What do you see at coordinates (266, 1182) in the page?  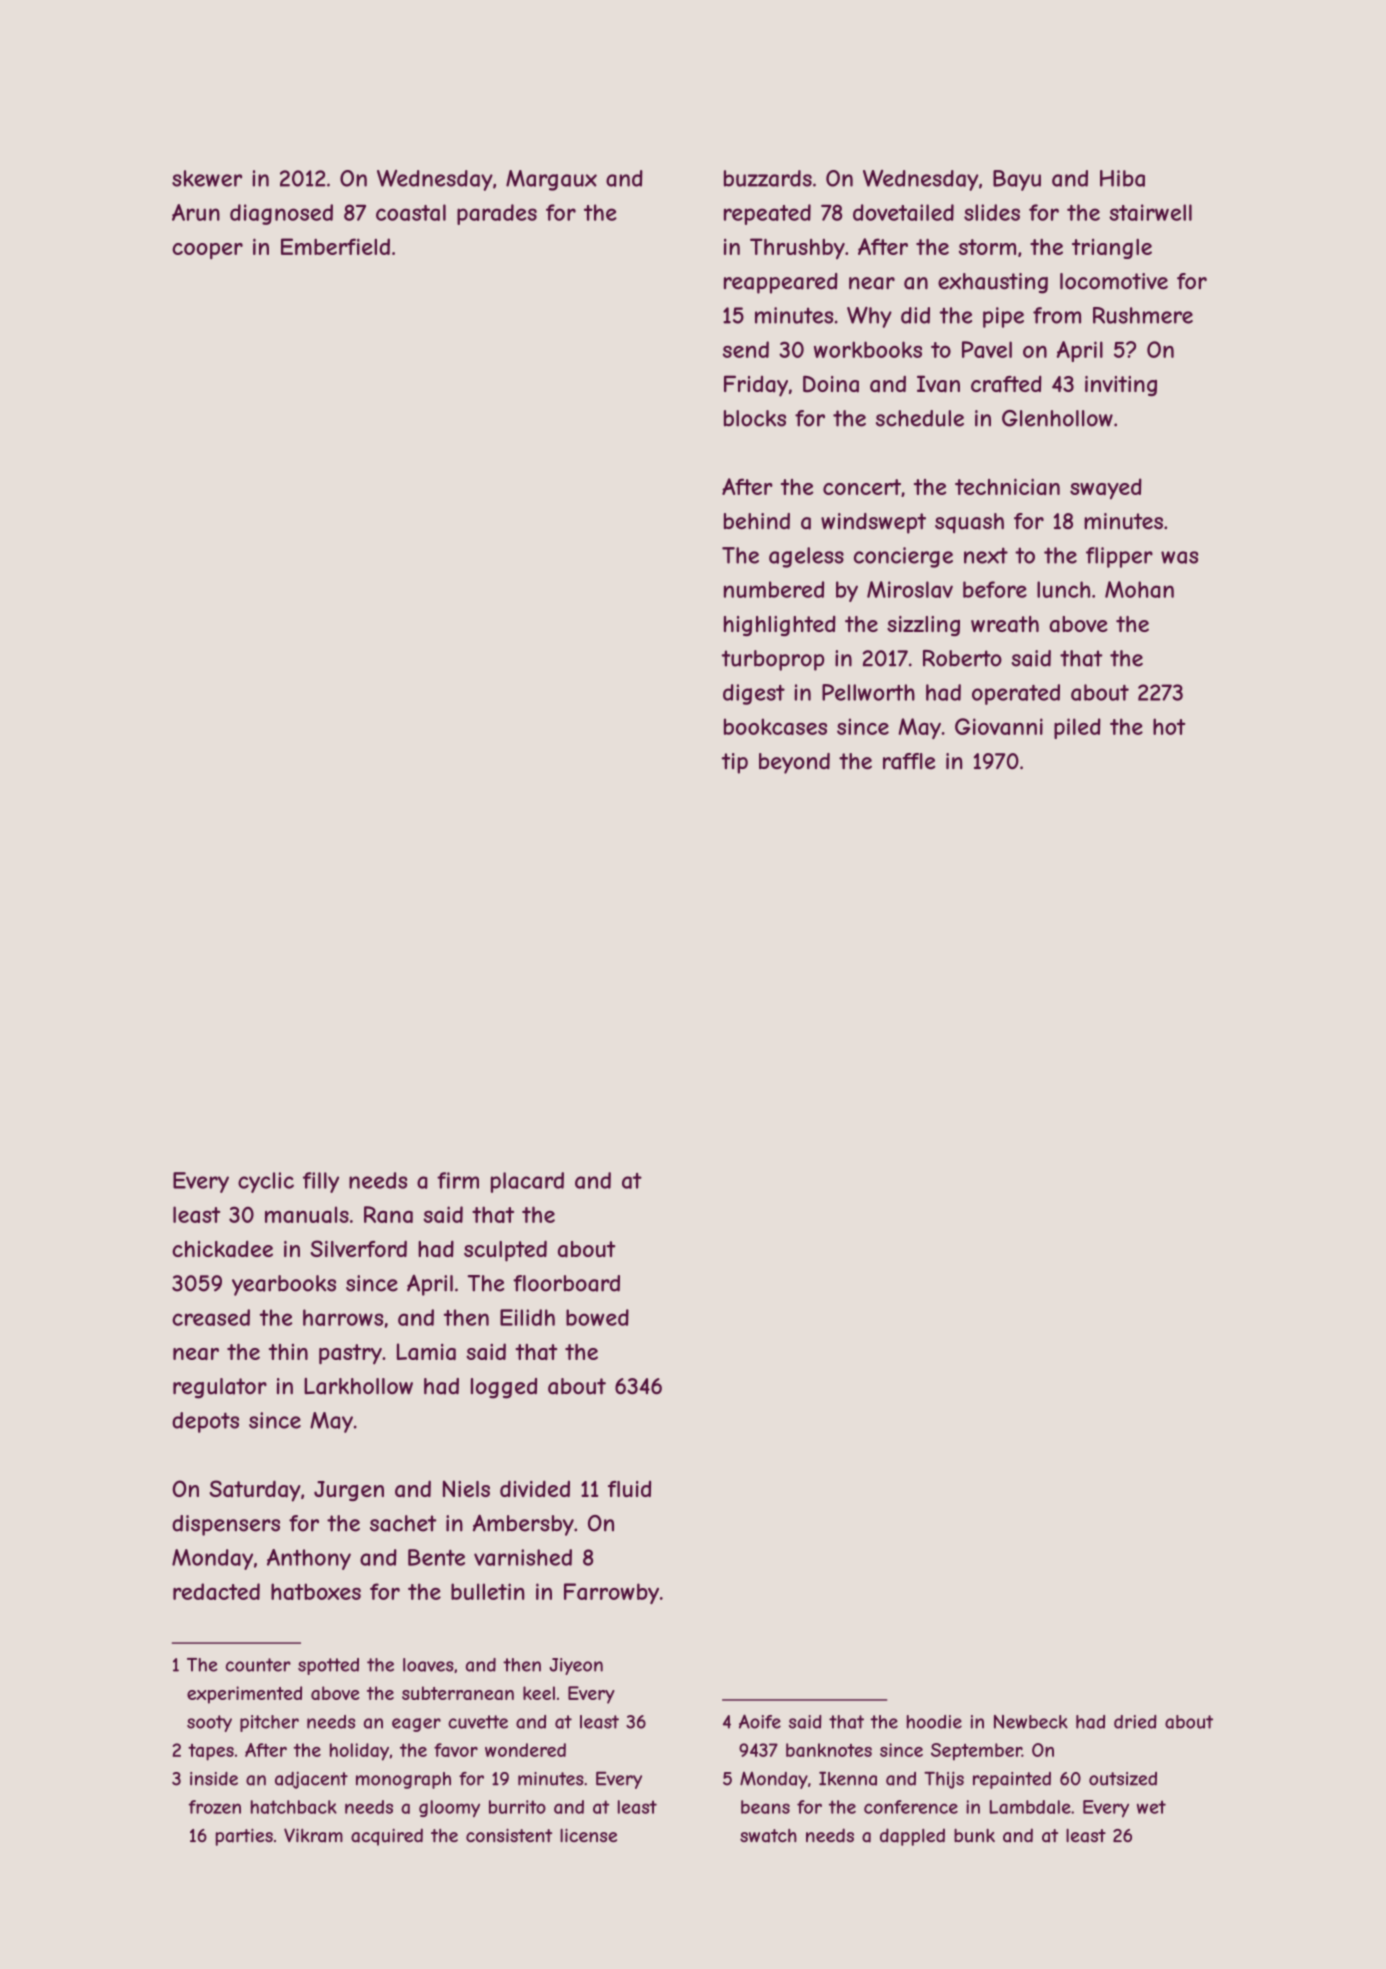 I see `cyclic` at bounding box center [266, 1182].
